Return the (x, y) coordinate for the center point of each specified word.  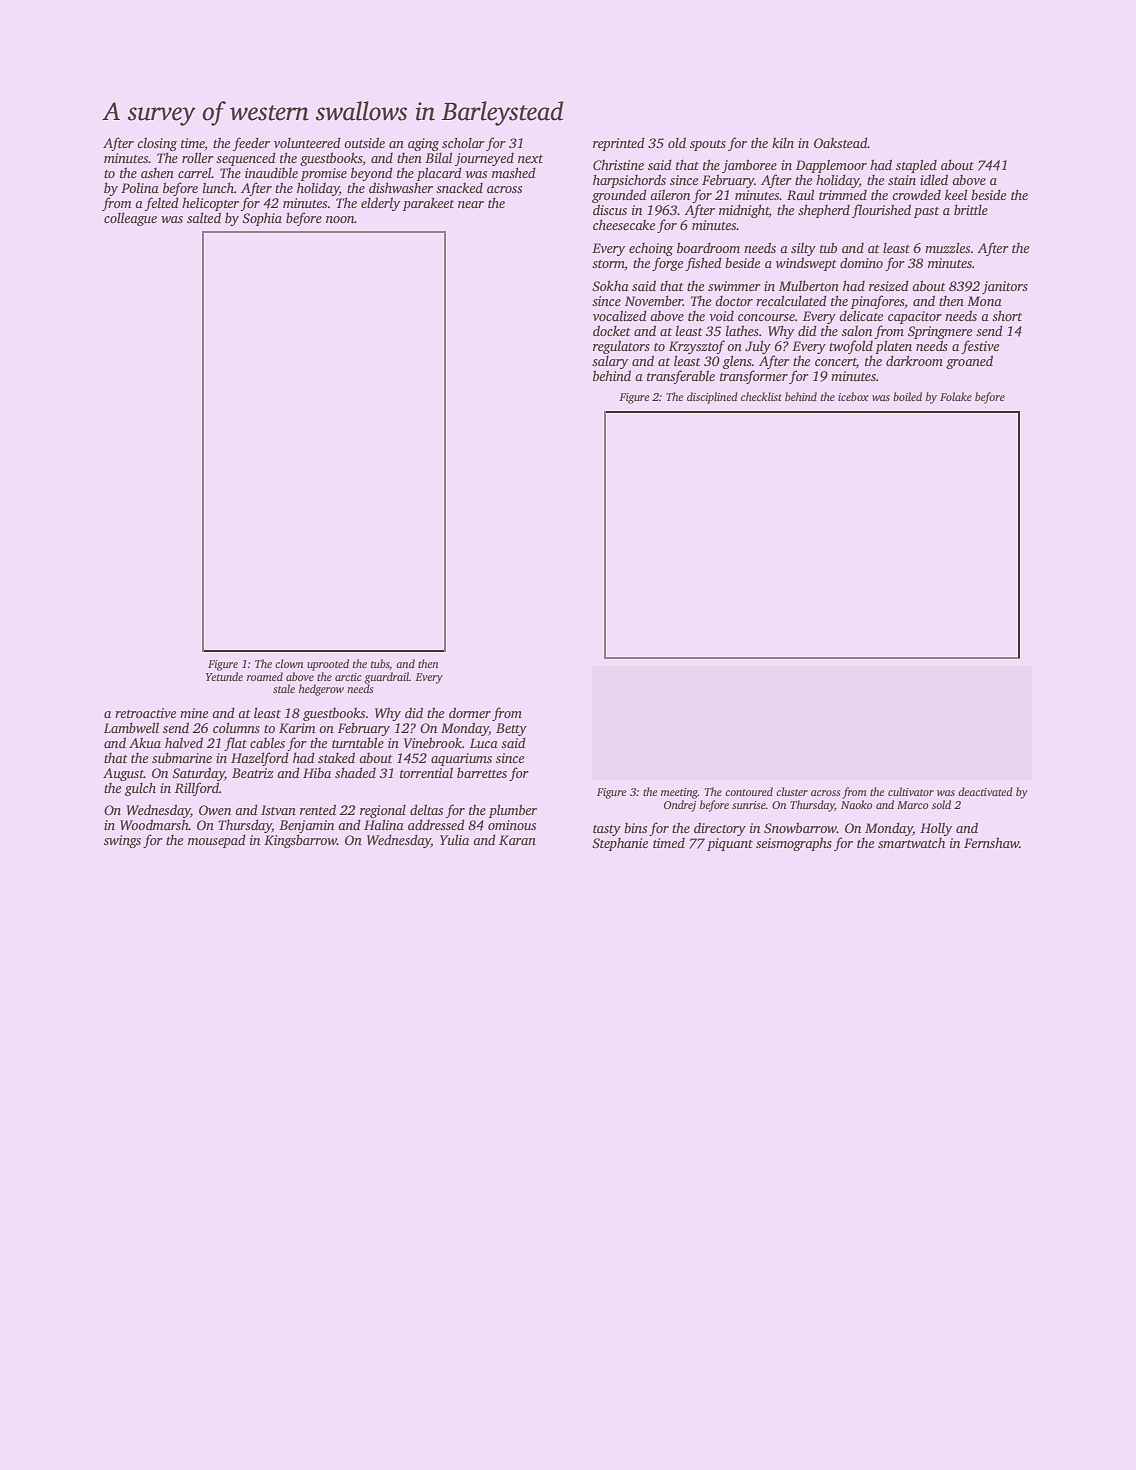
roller (198, 157)
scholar (463, 142)
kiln (783, 142)
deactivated (985, 791)
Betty (511, 729)
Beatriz (253, 773)
